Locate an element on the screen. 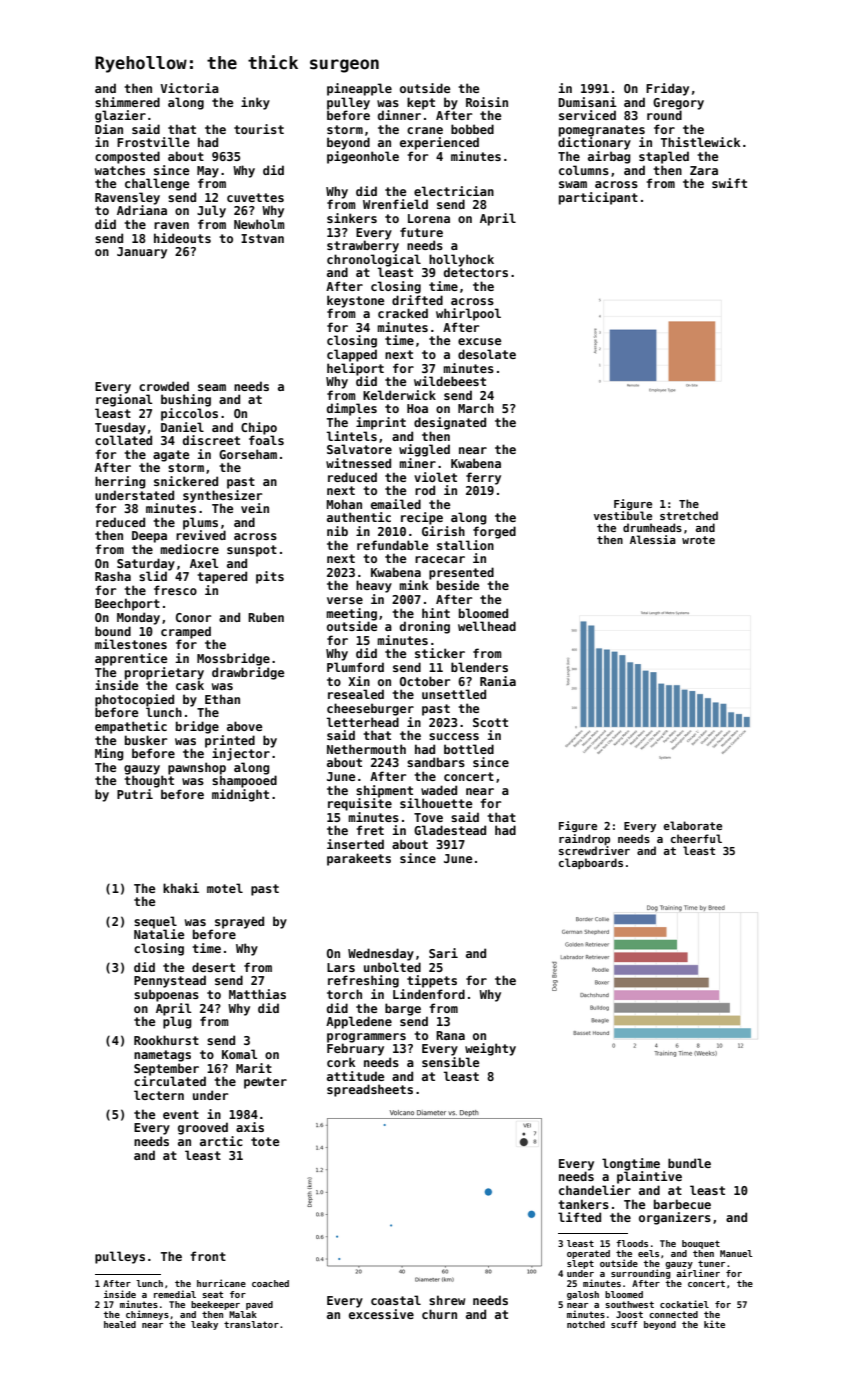 The width and height of the screenshot is (849, 1400). healed is located at coordinates (120, 1324).
